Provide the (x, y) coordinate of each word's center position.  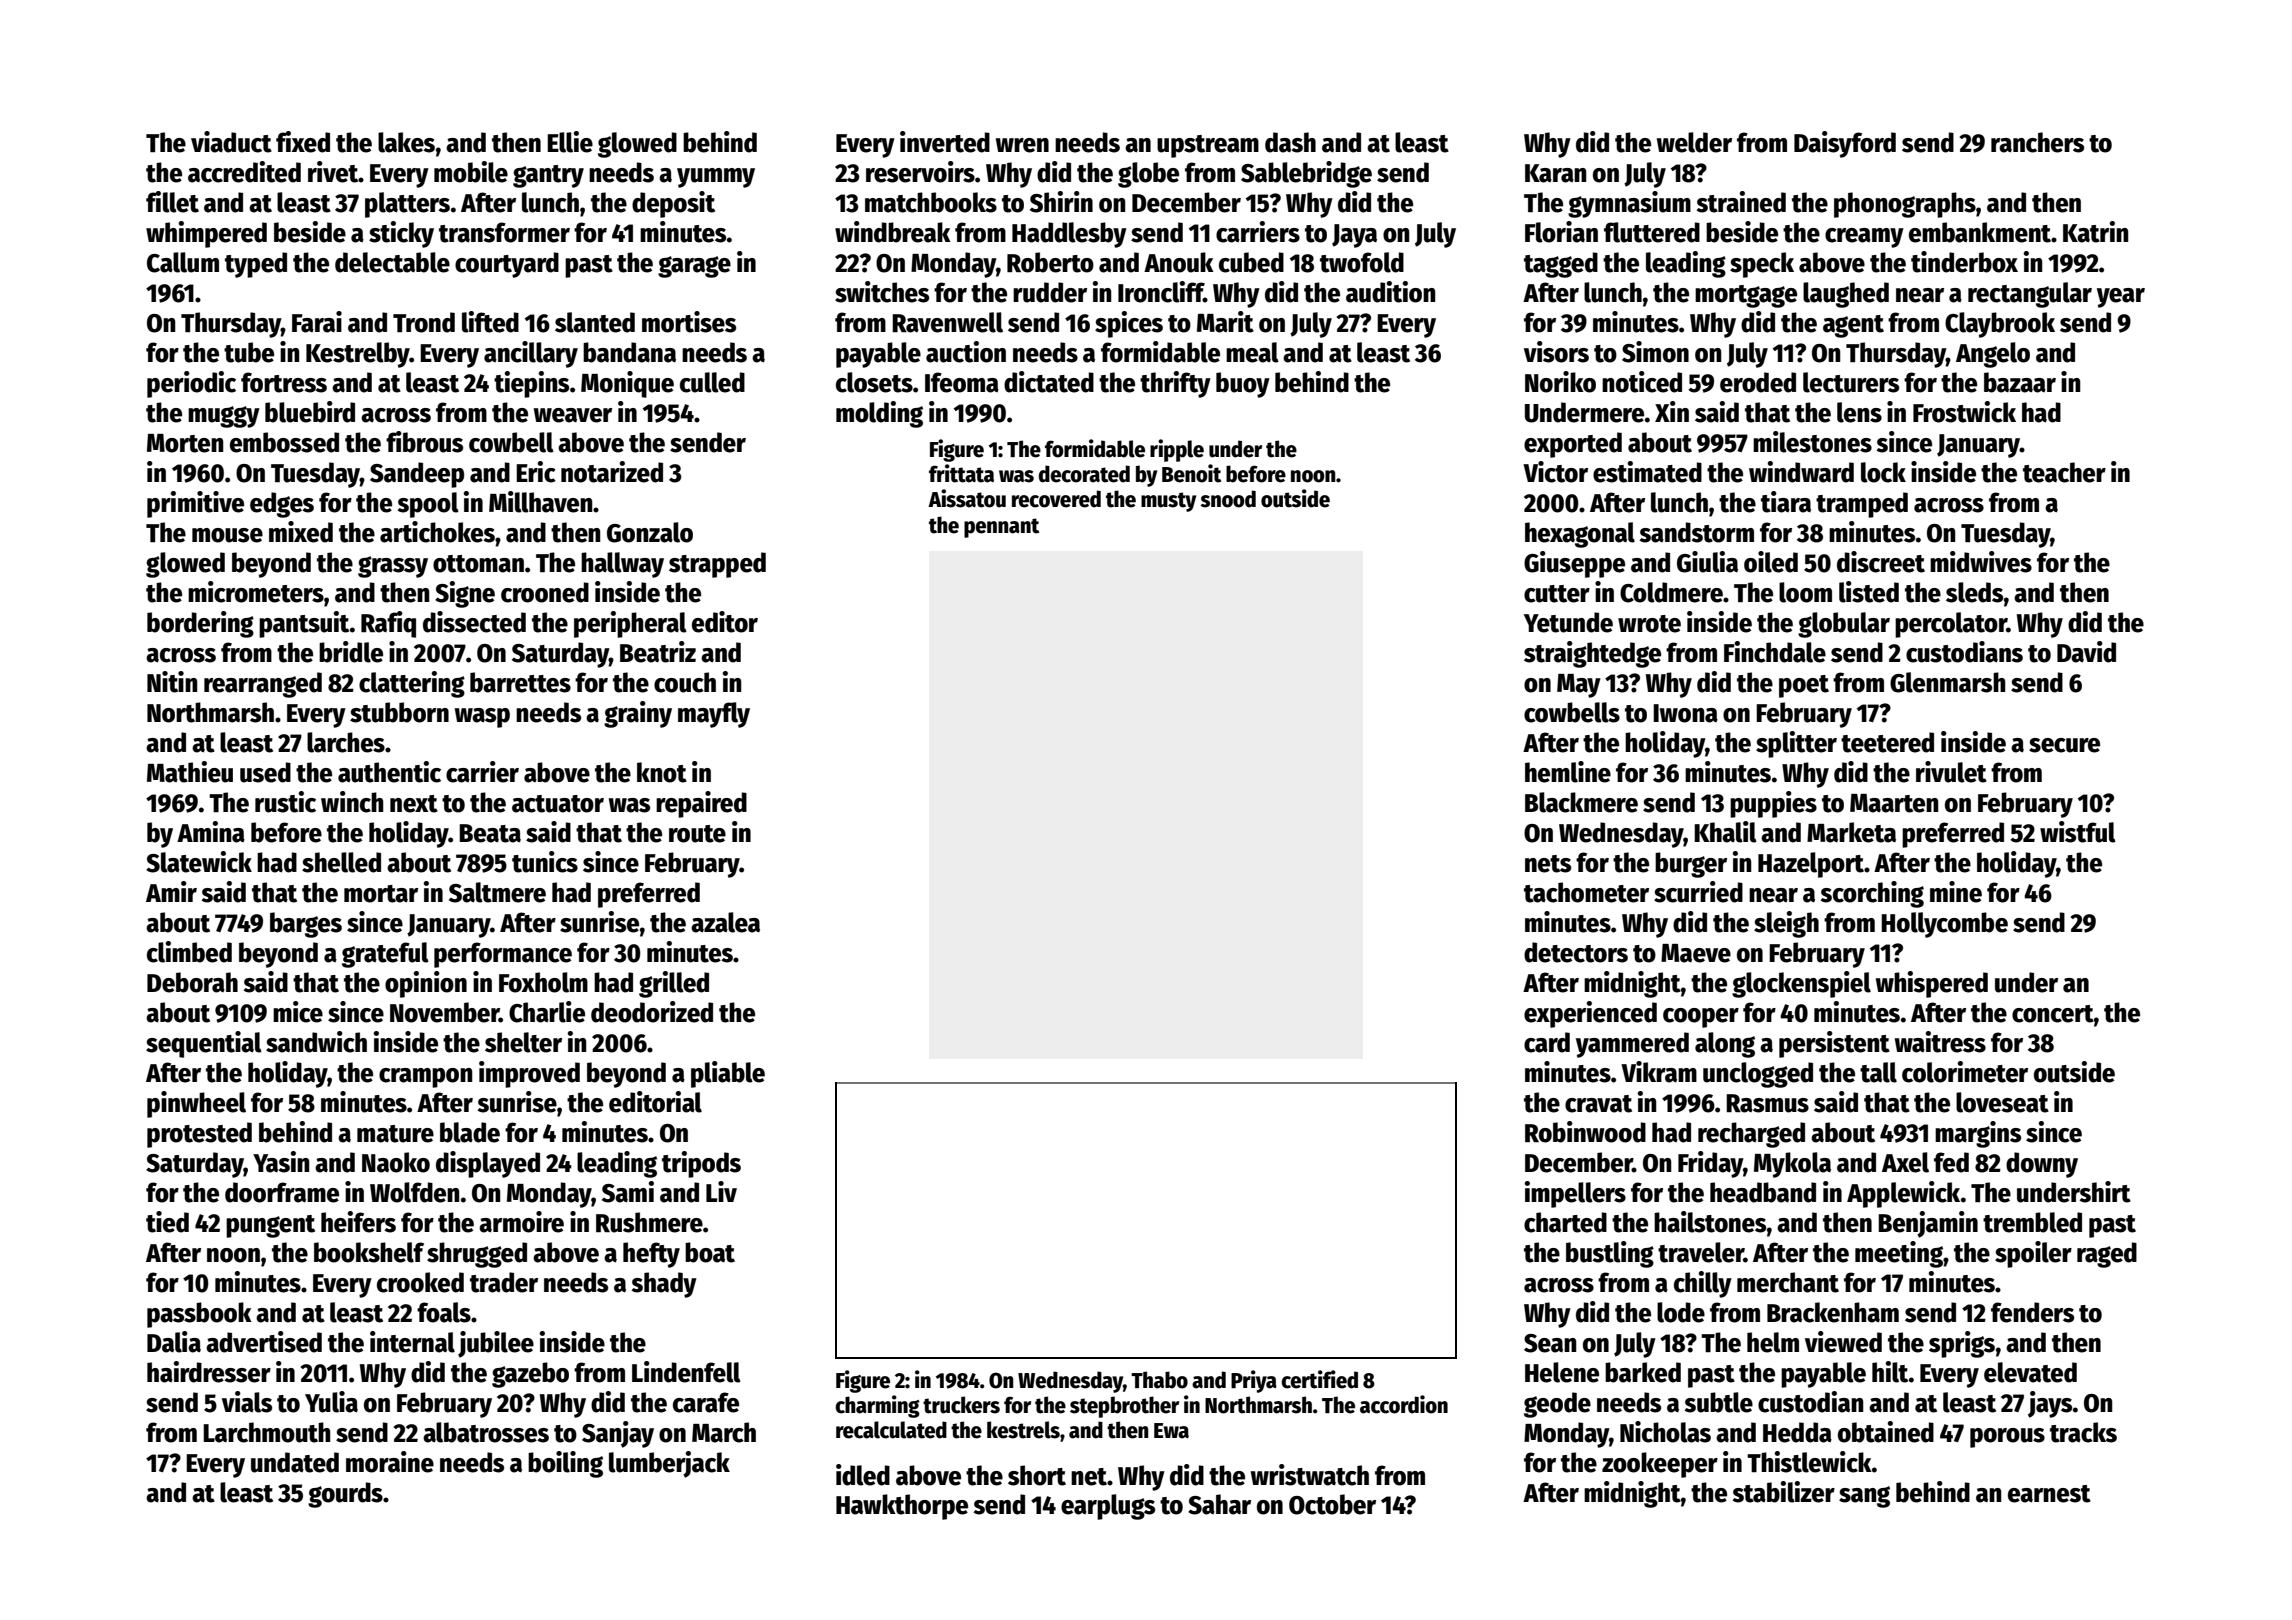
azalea (725, 922)
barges (306, 925)
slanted (595, 322)
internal (412, 1342)
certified (1319, 1379)
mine (1956, 892)
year (2121, 298)
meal (1252, 352)
